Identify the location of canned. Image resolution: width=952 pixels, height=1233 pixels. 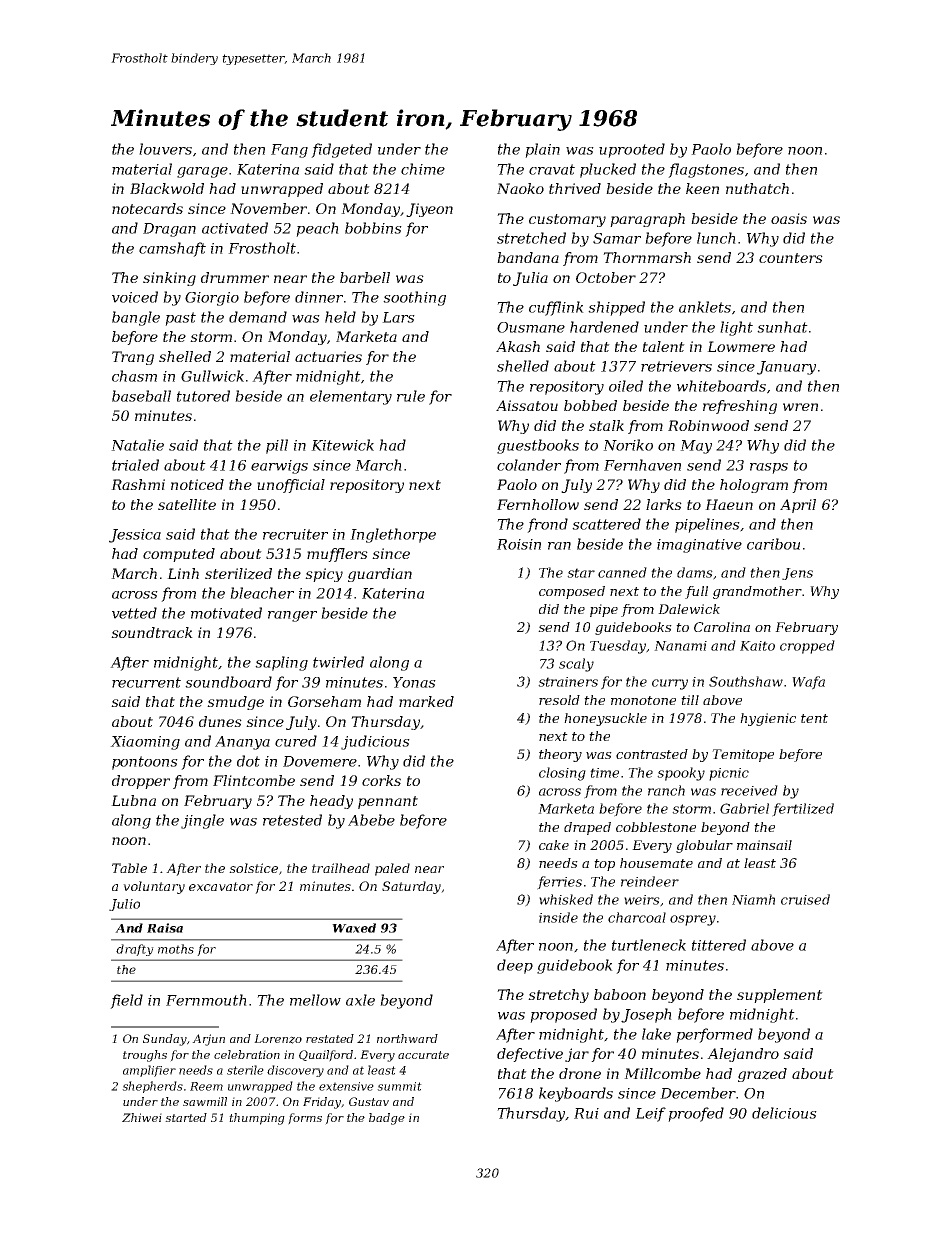
(622, 572).
